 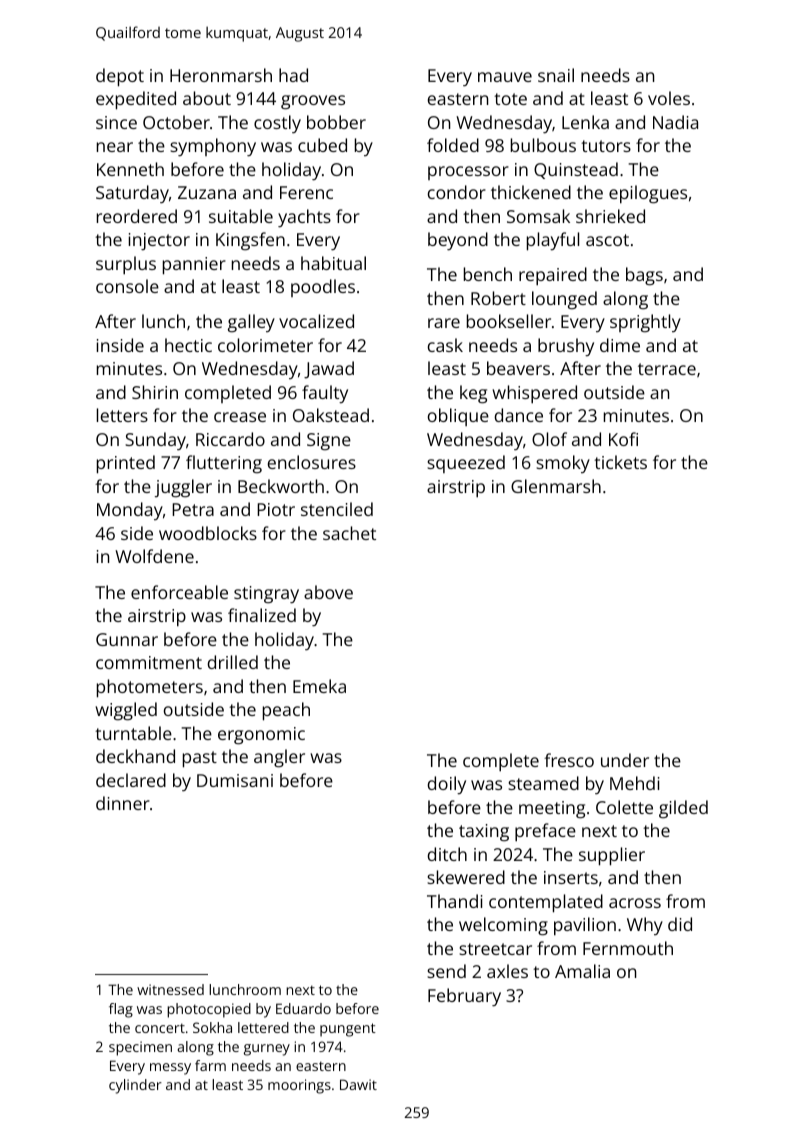 What do you see at coordinates (556, 486) in the screenshot?
I see `Glenmarsh` at bounding box center [556, 486].
